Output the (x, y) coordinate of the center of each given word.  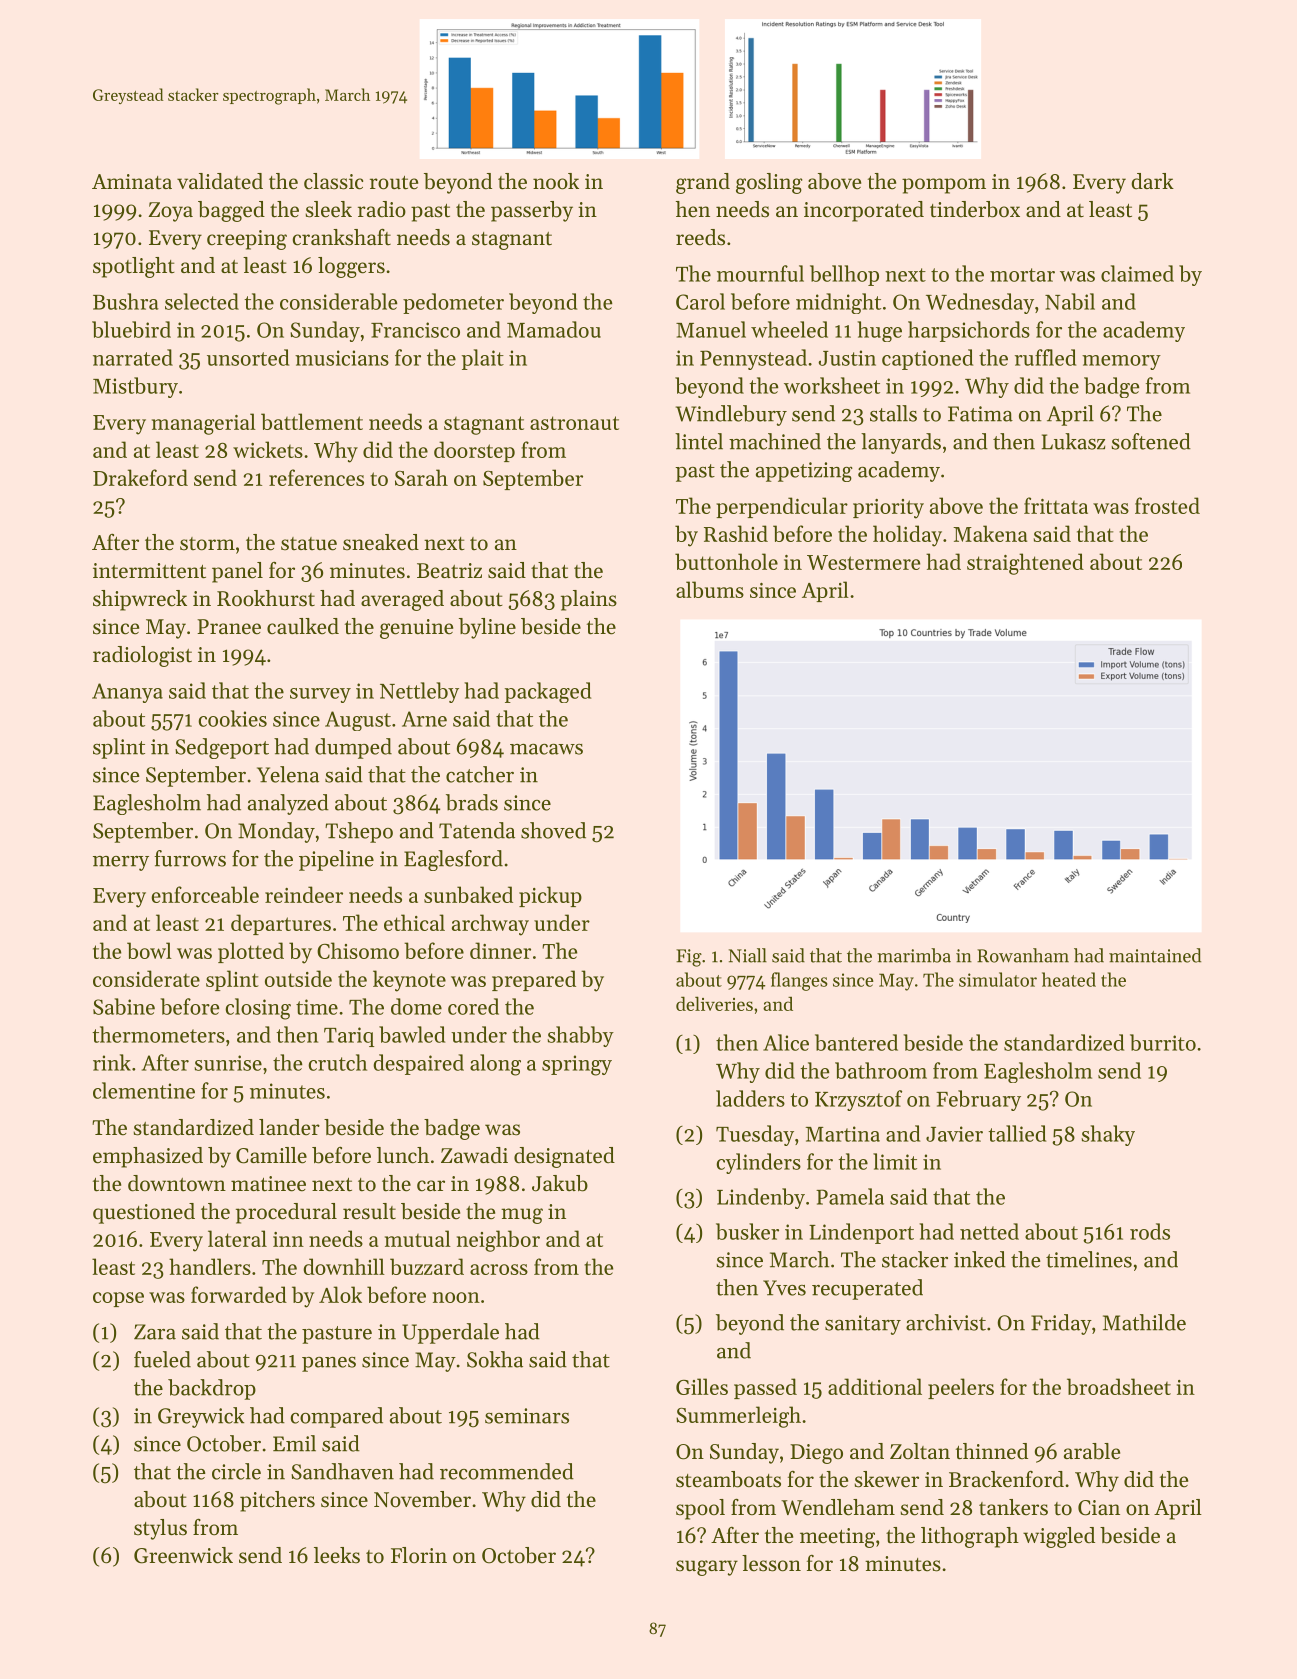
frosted (1167, 505)
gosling (769, 183)
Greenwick (183, 1555)
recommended (507, 1471)
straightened (1025, 564)
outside (298, 978)
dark (1152, 181)
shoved (553, 830)
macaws (546, 749)
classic (333, 181)
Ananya (127, 693)
